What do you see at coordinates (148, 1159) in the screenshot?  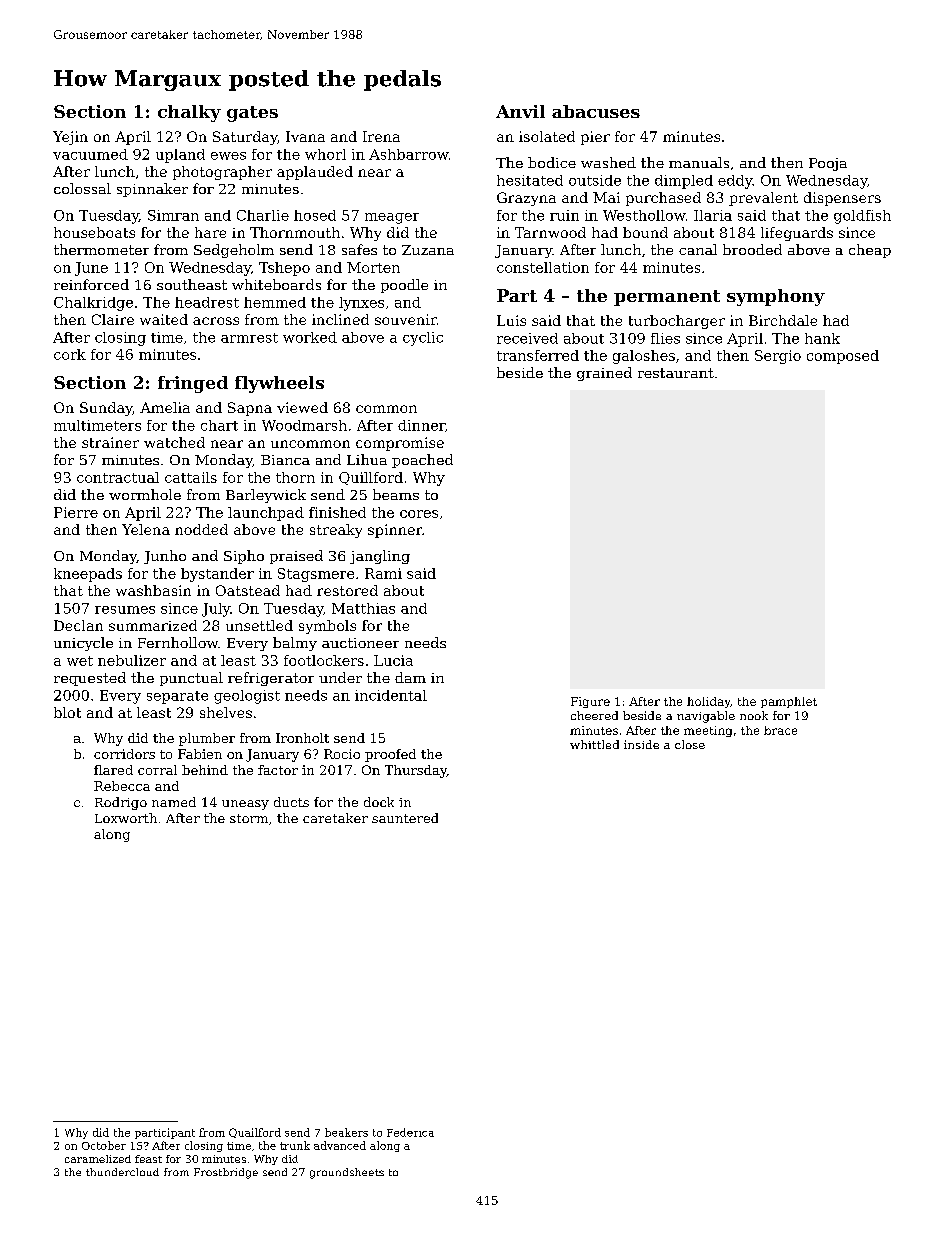 I see `feast` at bounding box center [148, 1159].
